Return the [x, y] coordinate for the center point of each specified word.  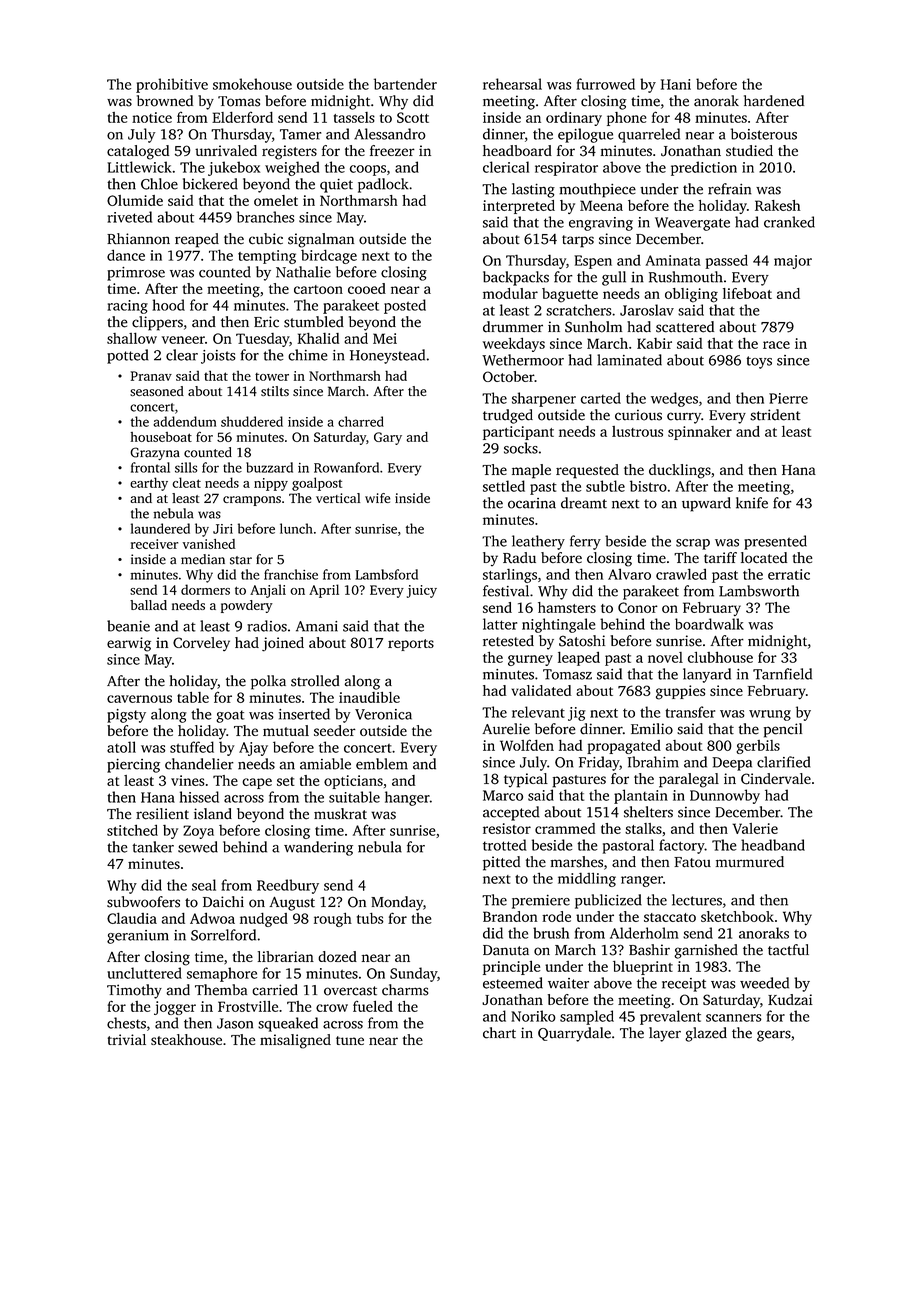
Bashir [649, 950]
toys [759, 362]
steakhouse [186, 1039]
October [508, 376]
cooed [367, 288]
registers [289, 152]
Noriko [533, 1016]
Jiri [223, 529]
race [776, 345]
